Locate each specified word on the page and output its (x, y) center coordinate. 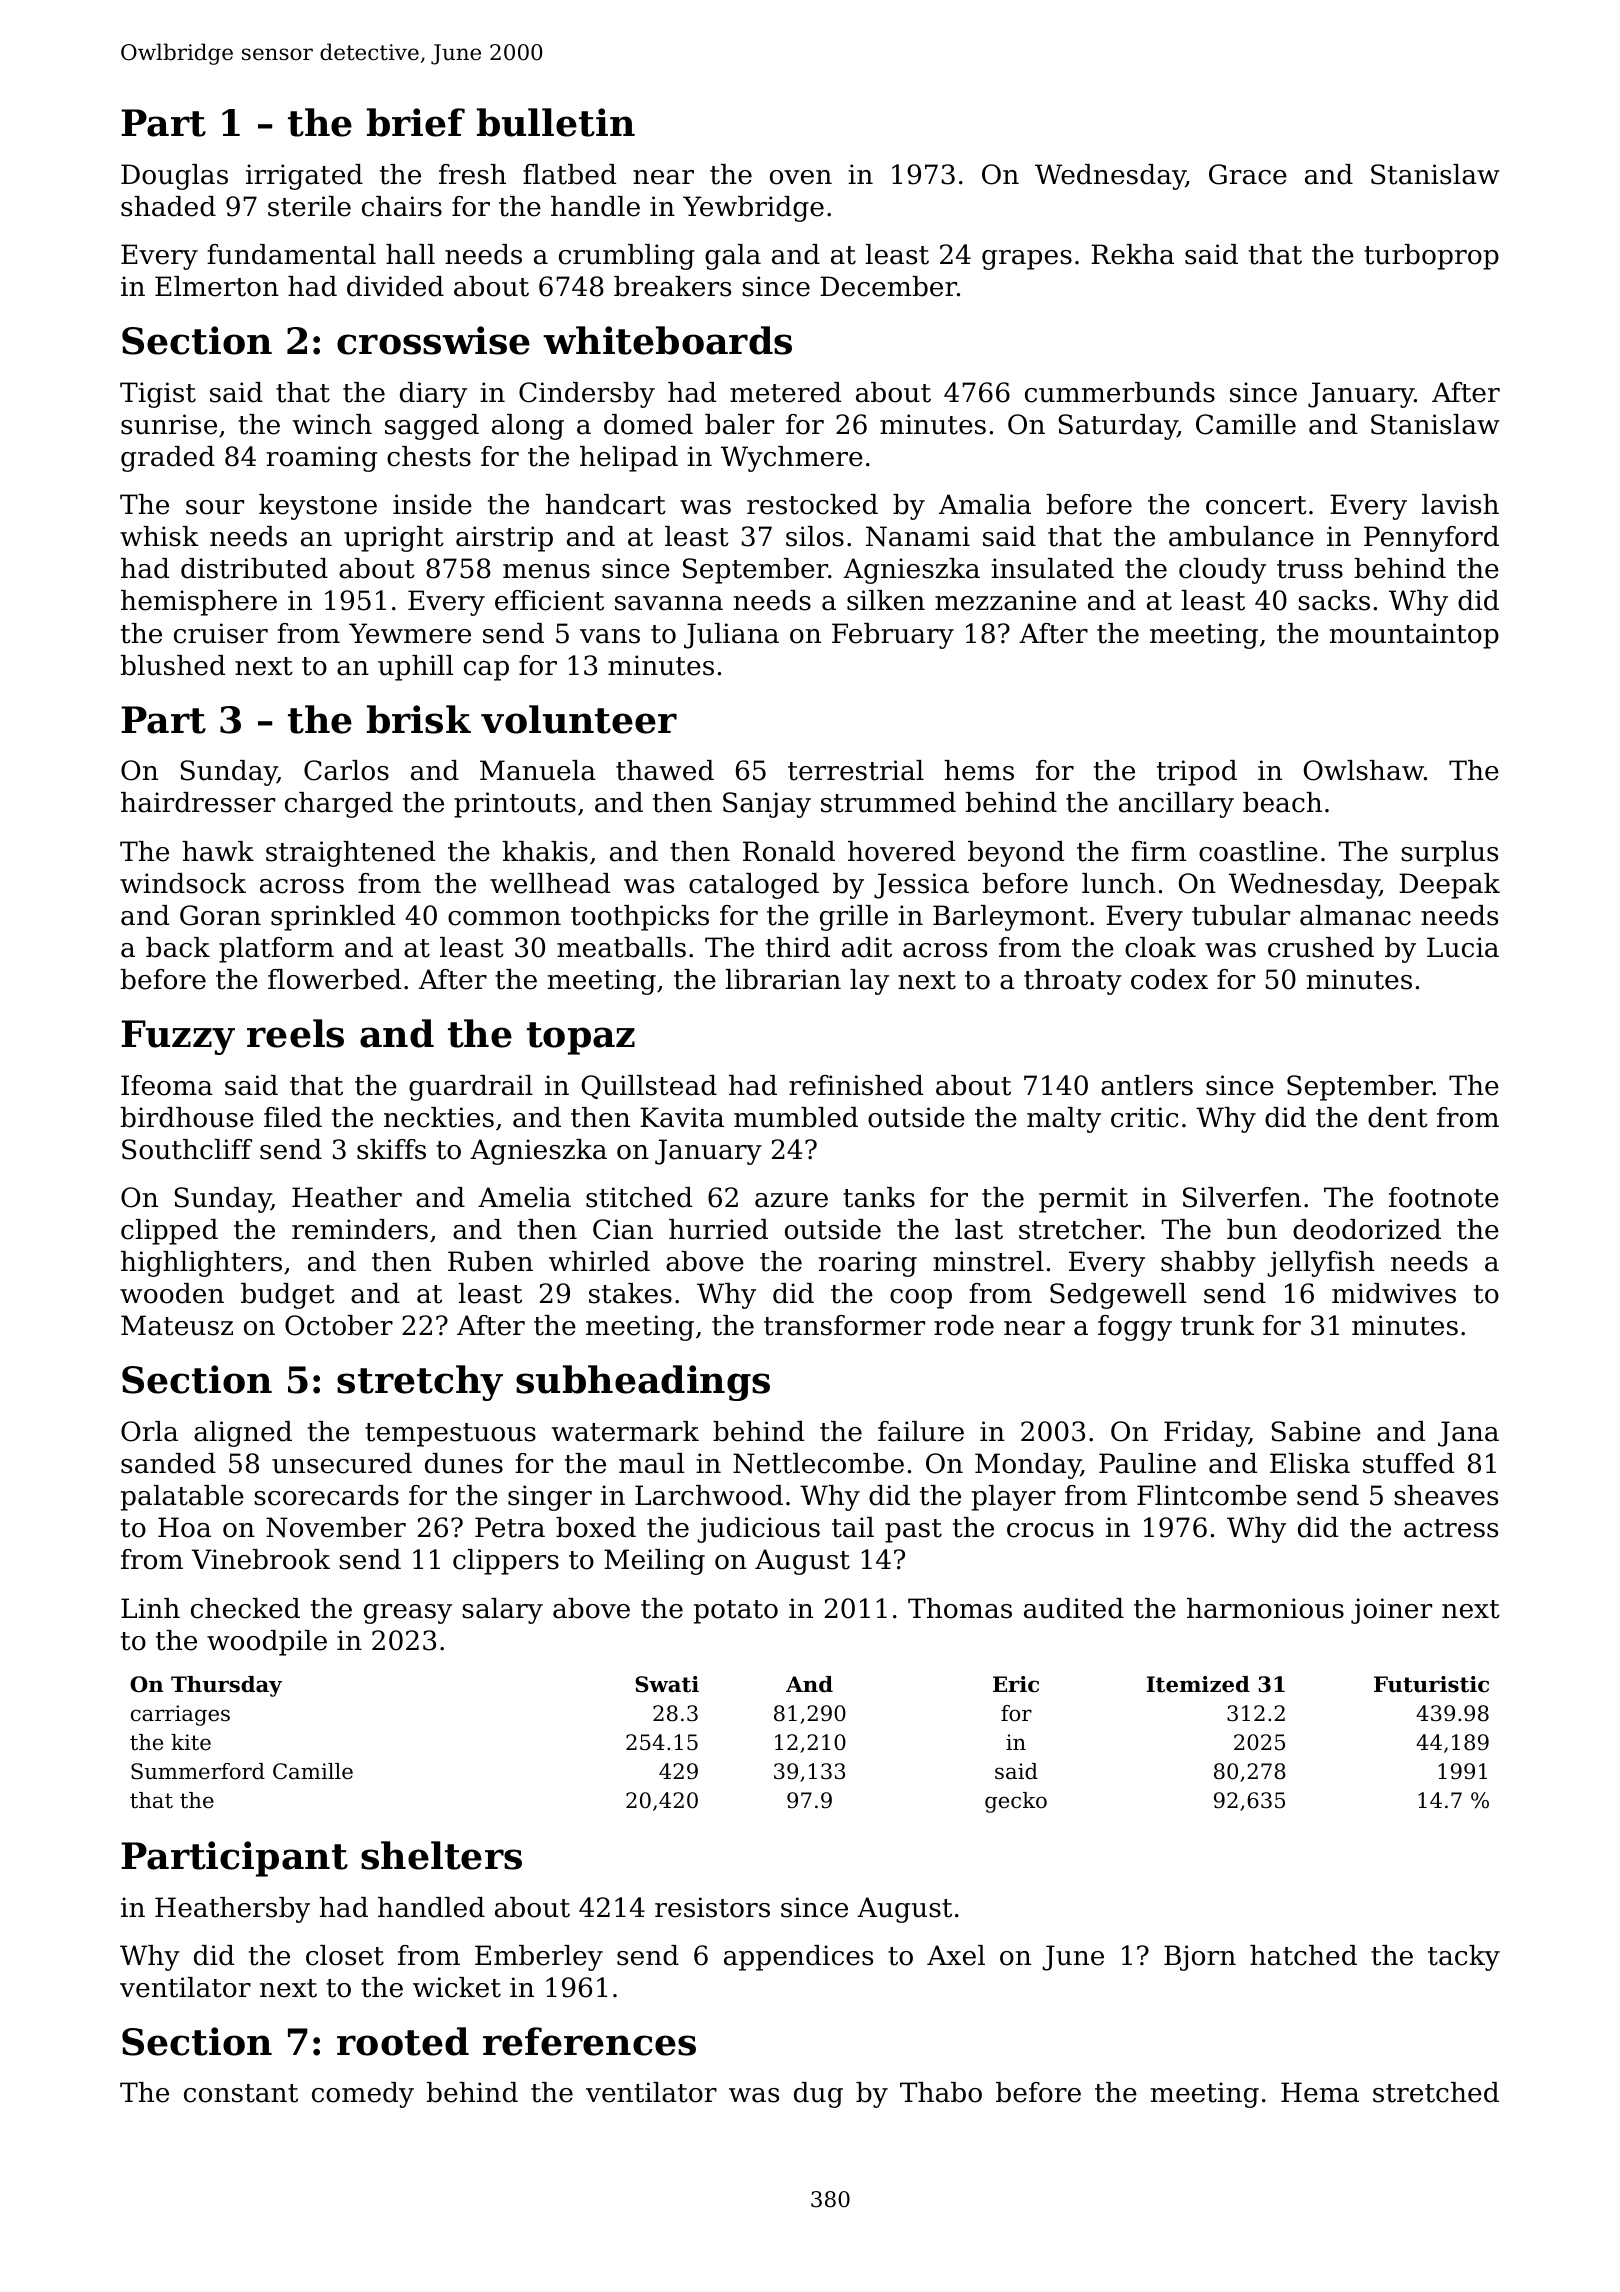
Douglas (174, 177)
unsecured (342, 1463)
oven (801, 177)
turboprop (1431, 257)
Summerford (198, 1771)
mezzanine (1005, 600)
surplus (1449, 854)
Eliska (1310, 1463)
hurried (718, 1229)
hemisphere (199, 603)
